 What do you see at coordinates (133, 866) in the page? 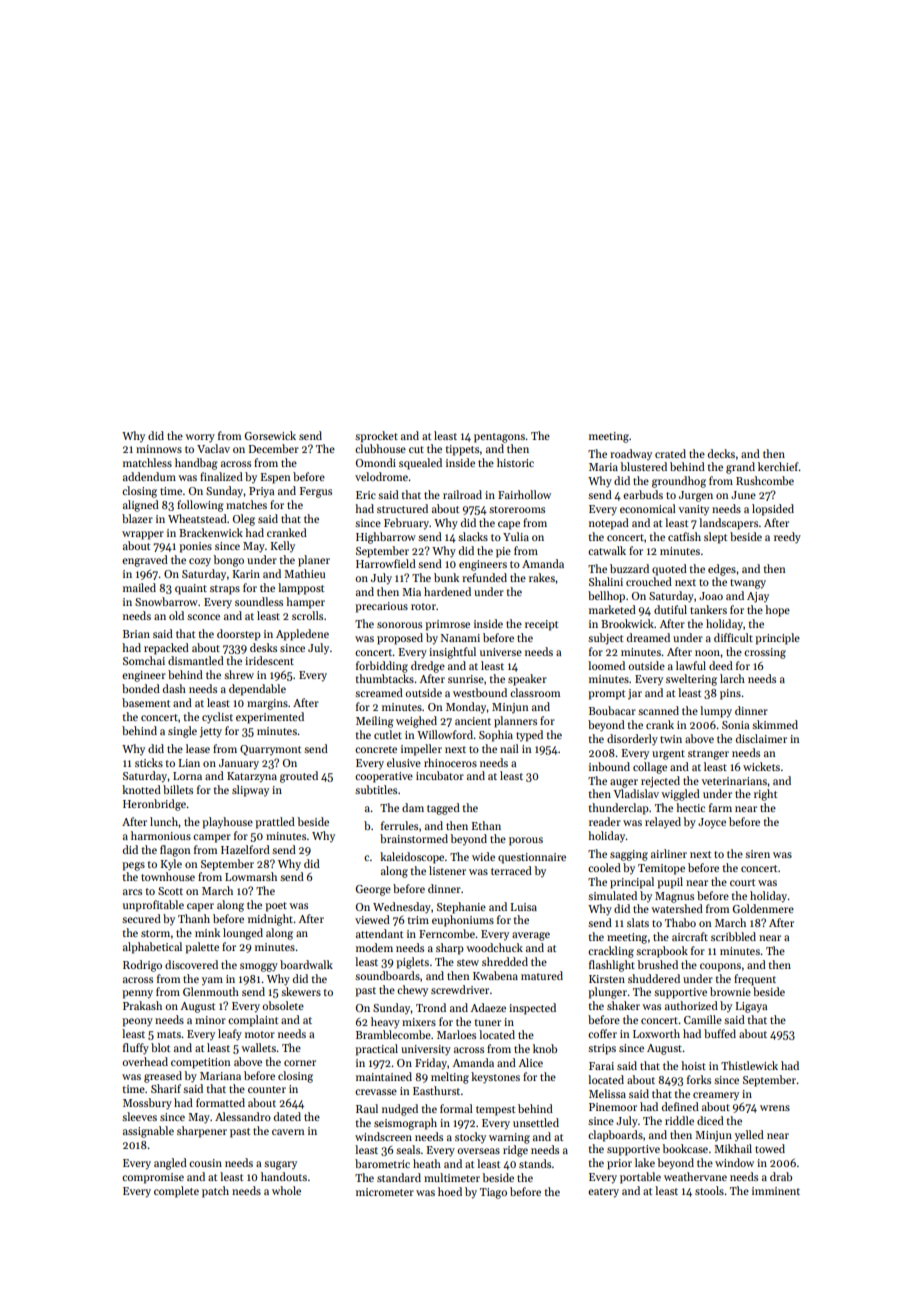
I see `pegs` at bounding box center [133, 866].
